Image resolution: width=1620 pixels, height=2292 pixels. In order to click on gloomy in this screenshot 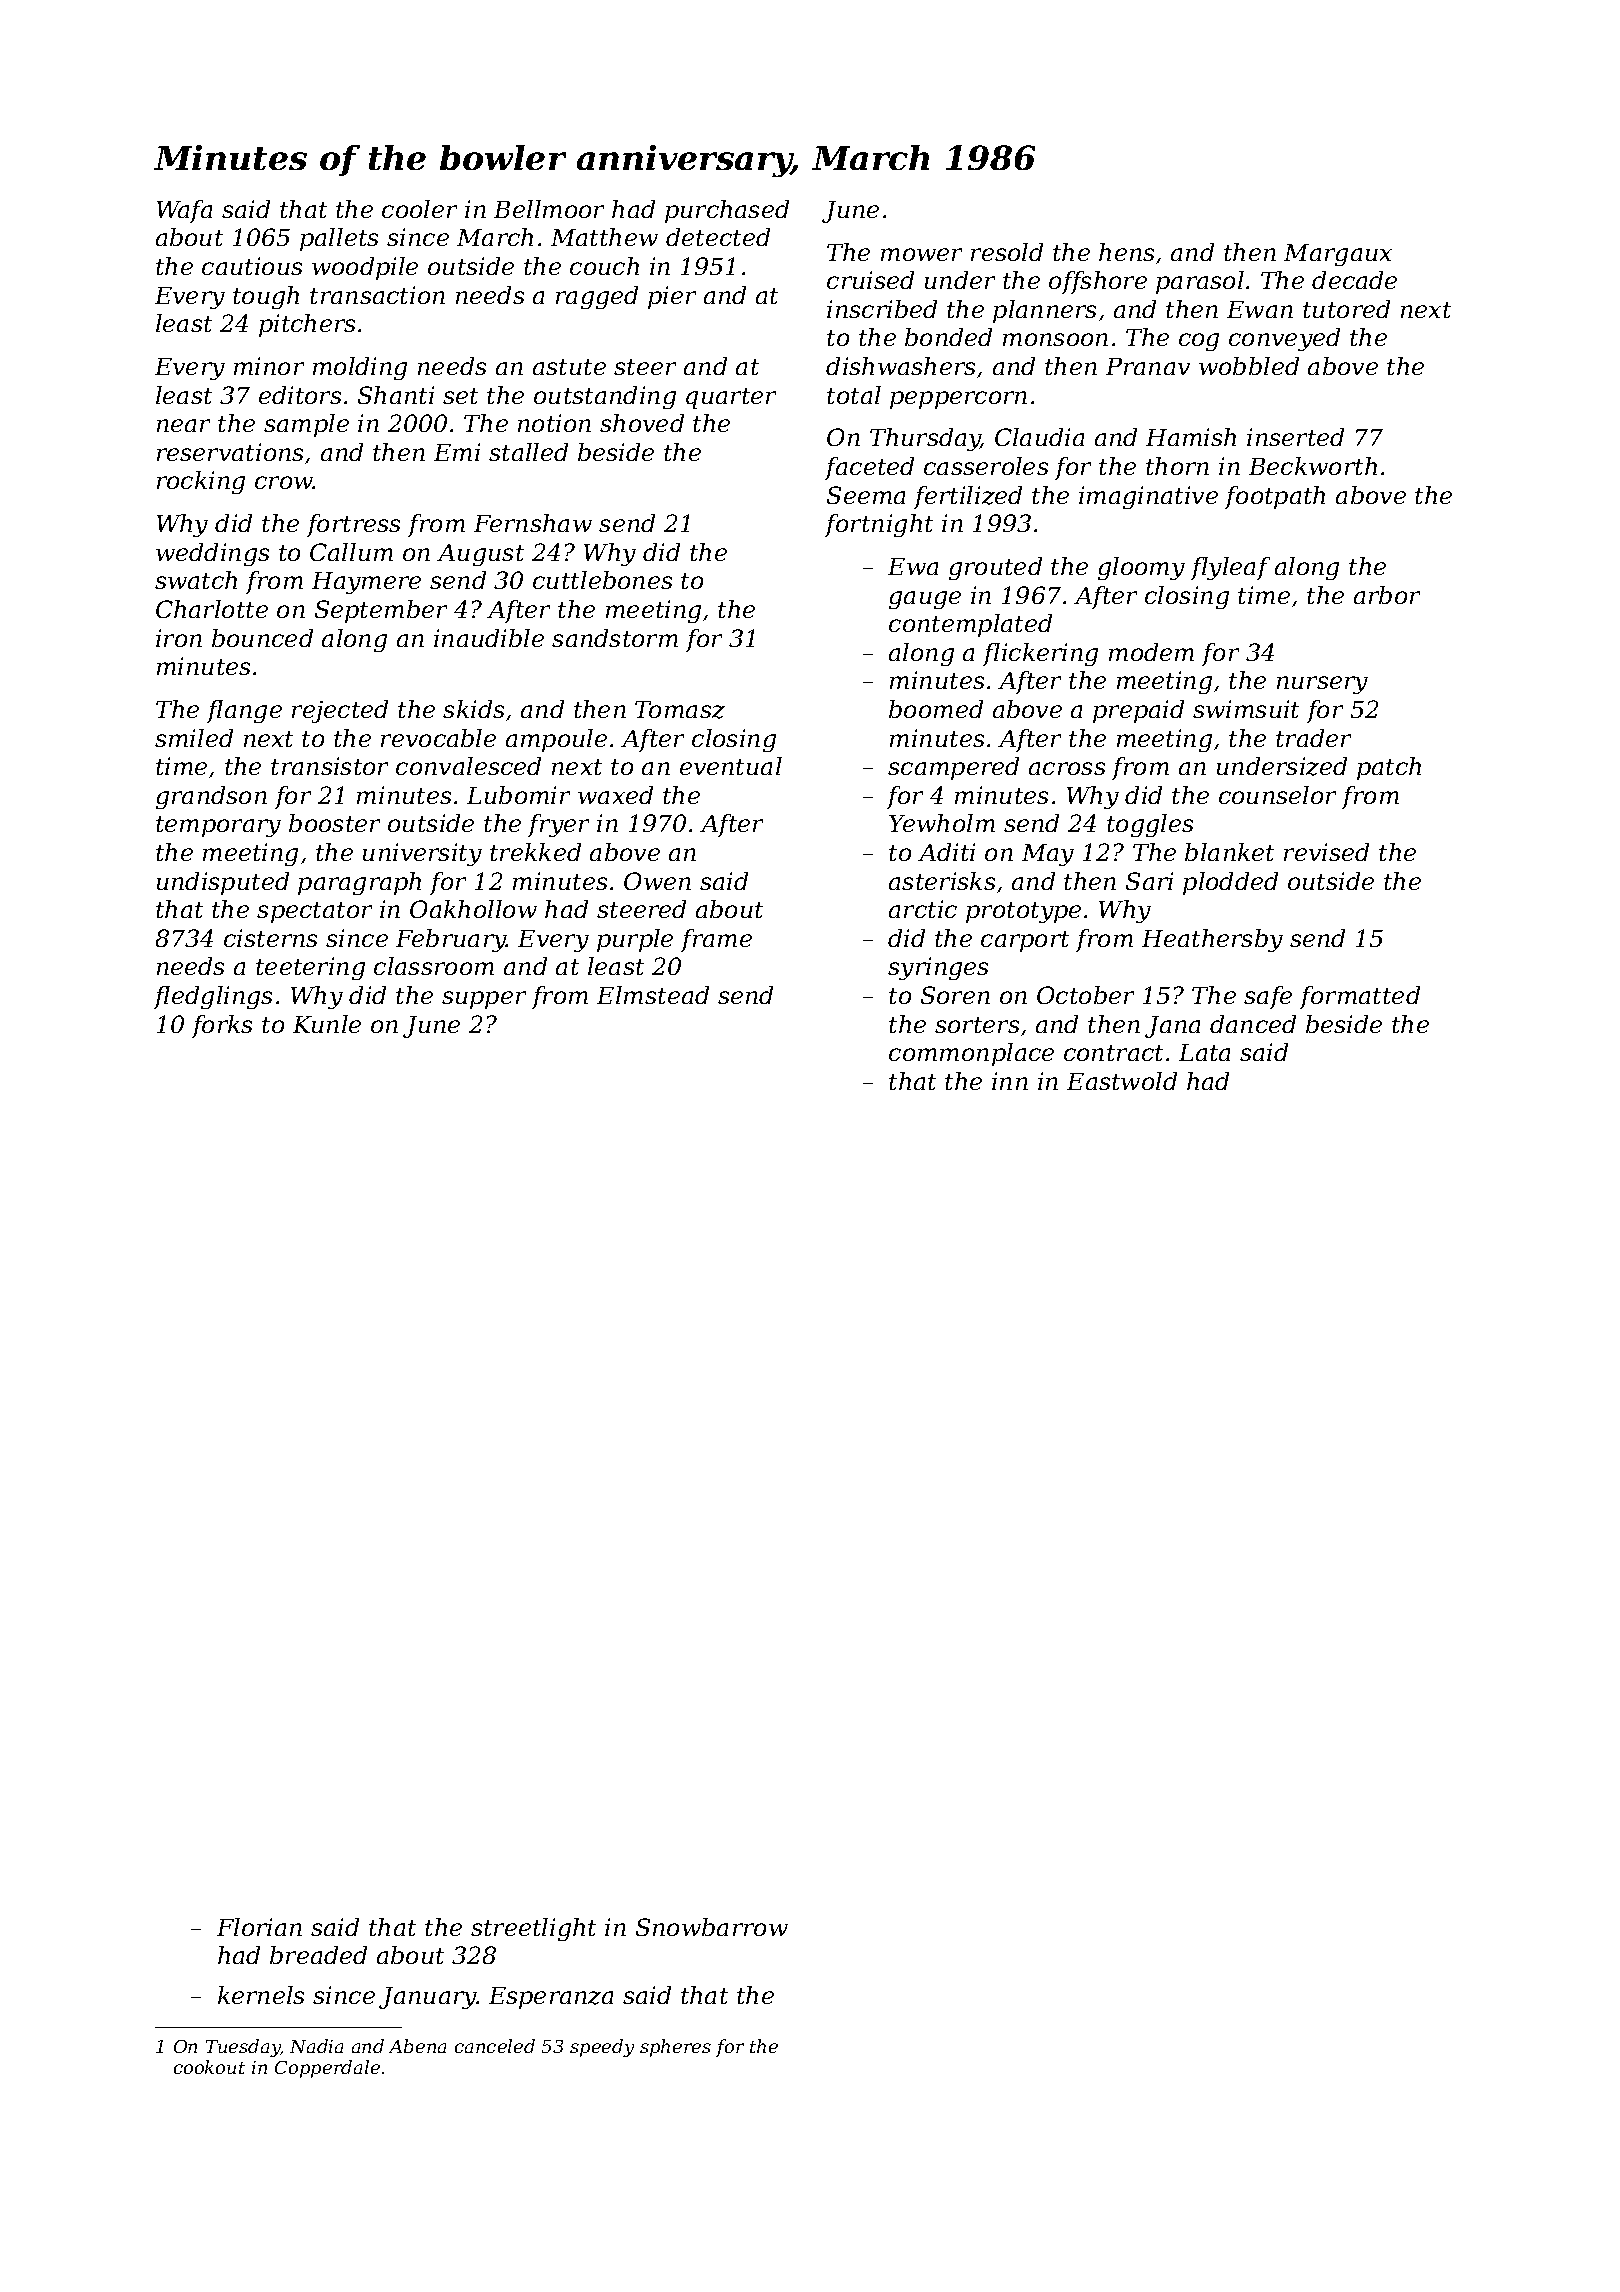, I will do `click(1141, 568)`.
